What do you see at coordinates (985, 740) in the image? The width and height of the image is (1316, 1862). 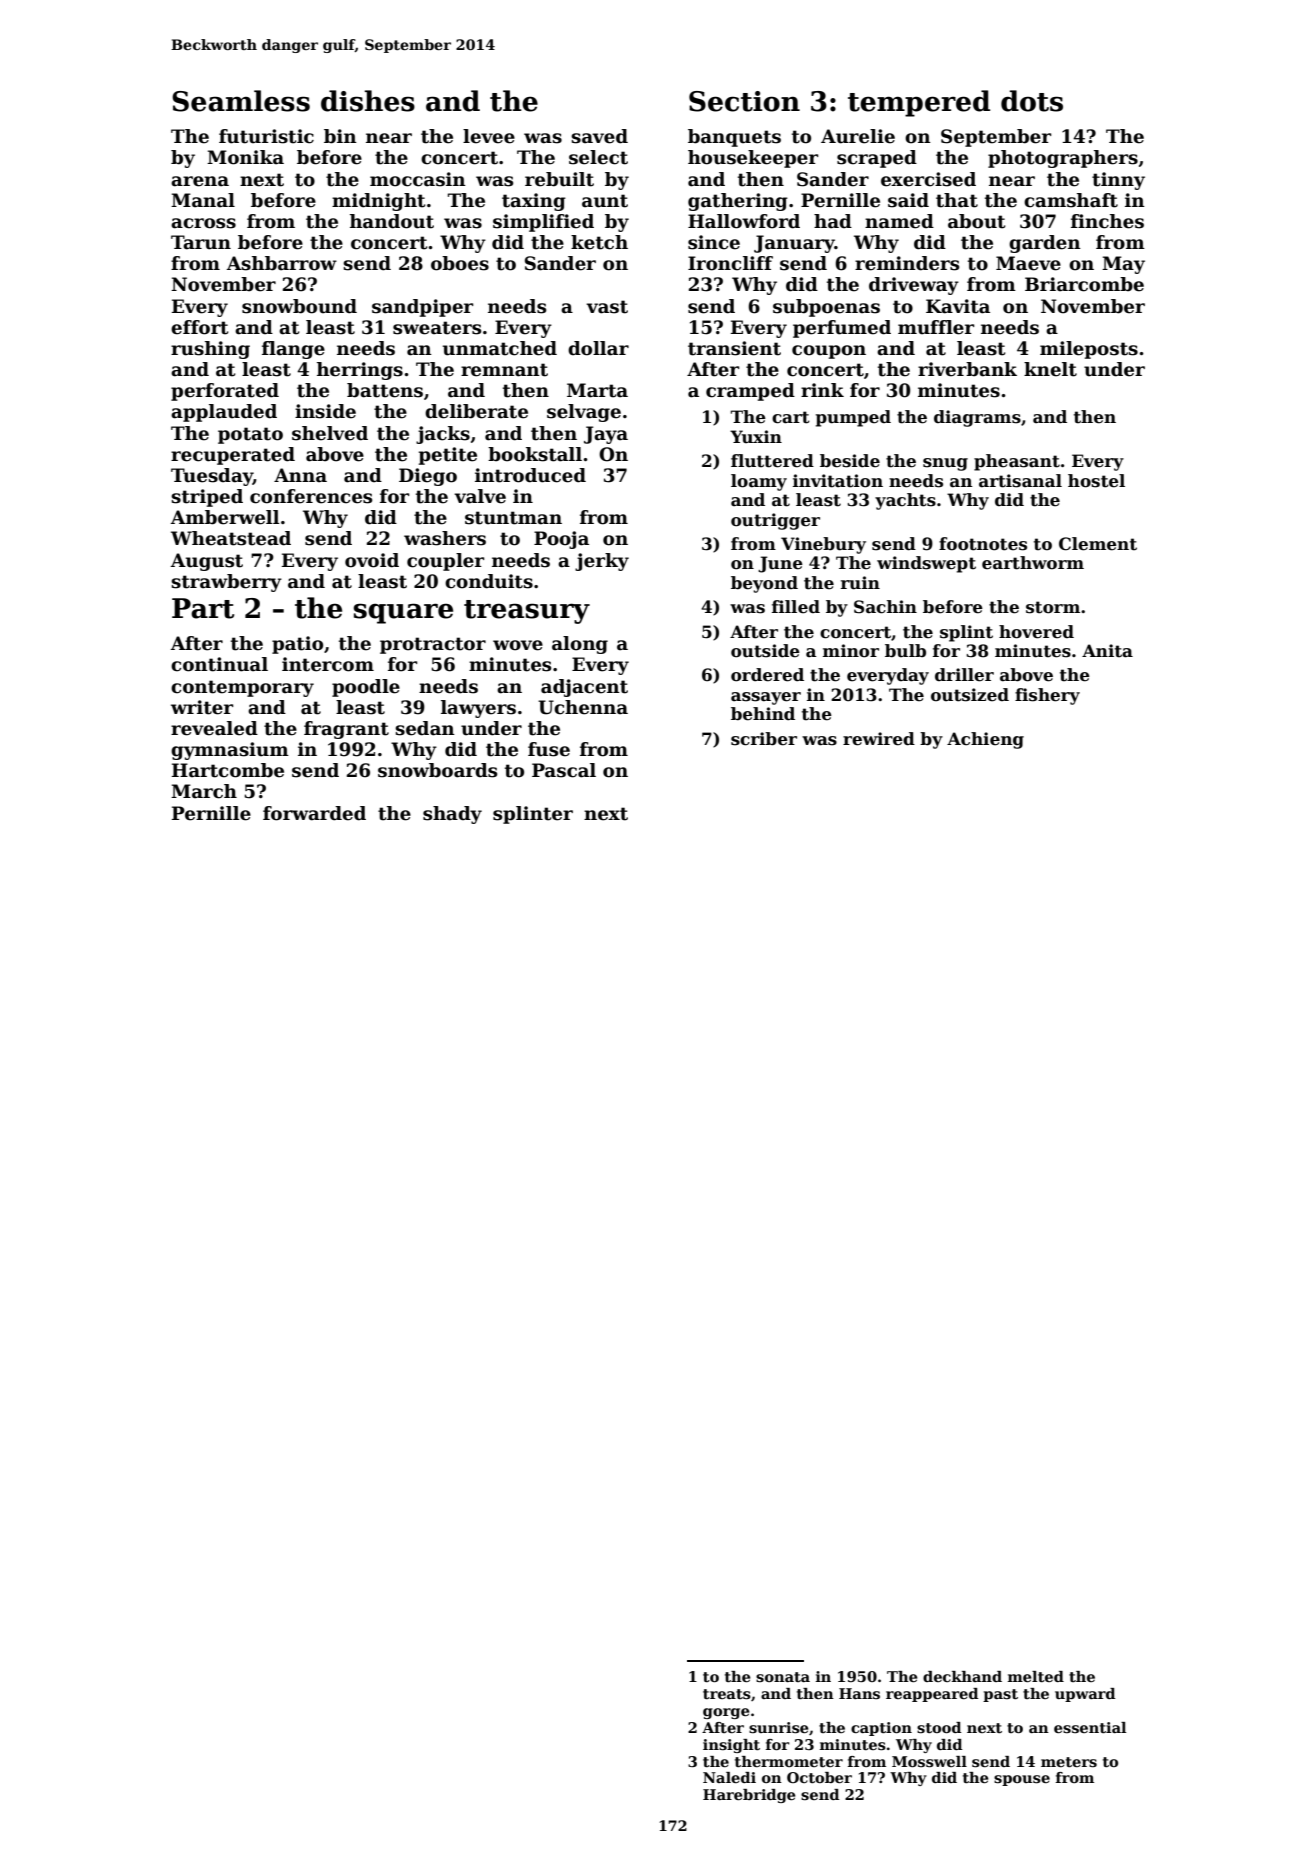 I see `Achieng` at bounding box center [985, 740].
